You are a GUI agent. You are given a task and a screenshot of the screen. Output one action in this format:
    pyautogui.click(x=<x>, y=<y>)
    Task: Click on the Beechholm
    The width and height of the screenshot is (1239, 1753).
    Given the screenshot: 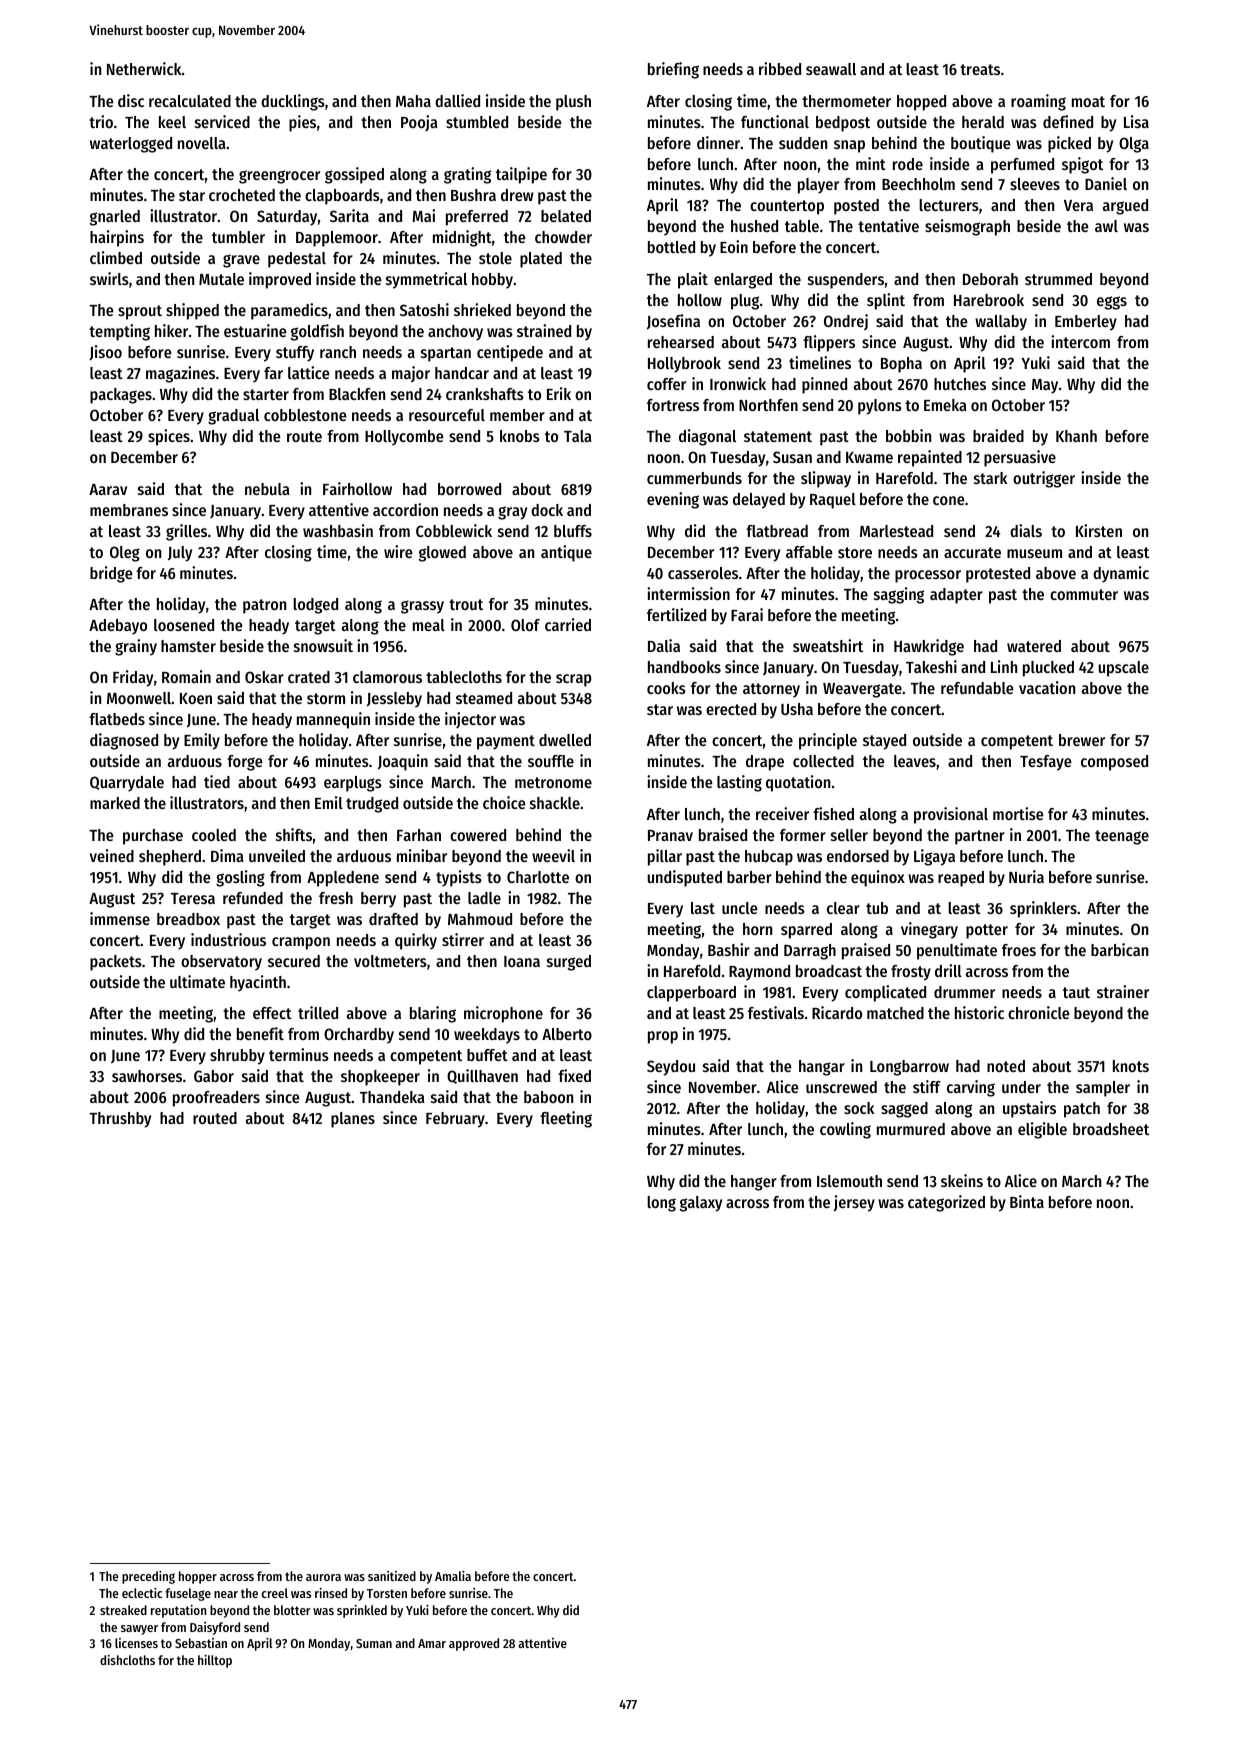 What is the action you would take?
    pyautogui.click(x=918, y=184)
